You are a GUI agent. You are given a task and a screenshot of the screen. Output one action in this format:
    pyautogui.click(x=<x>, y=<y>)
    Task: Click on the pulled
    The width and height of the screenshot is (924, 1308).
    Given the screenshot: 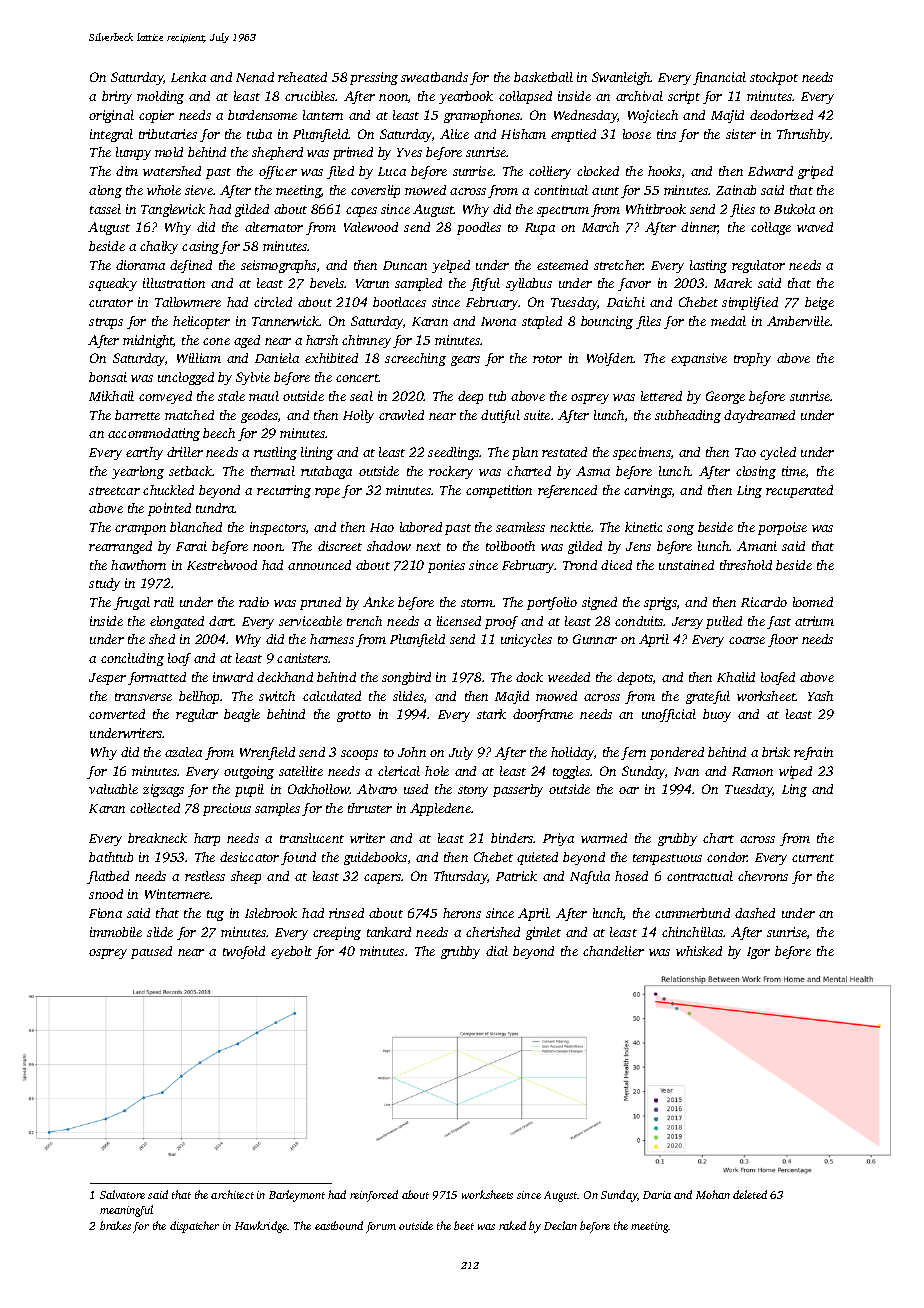 What is the action you would take?
    pyautogui.click(x=724, y=622)
